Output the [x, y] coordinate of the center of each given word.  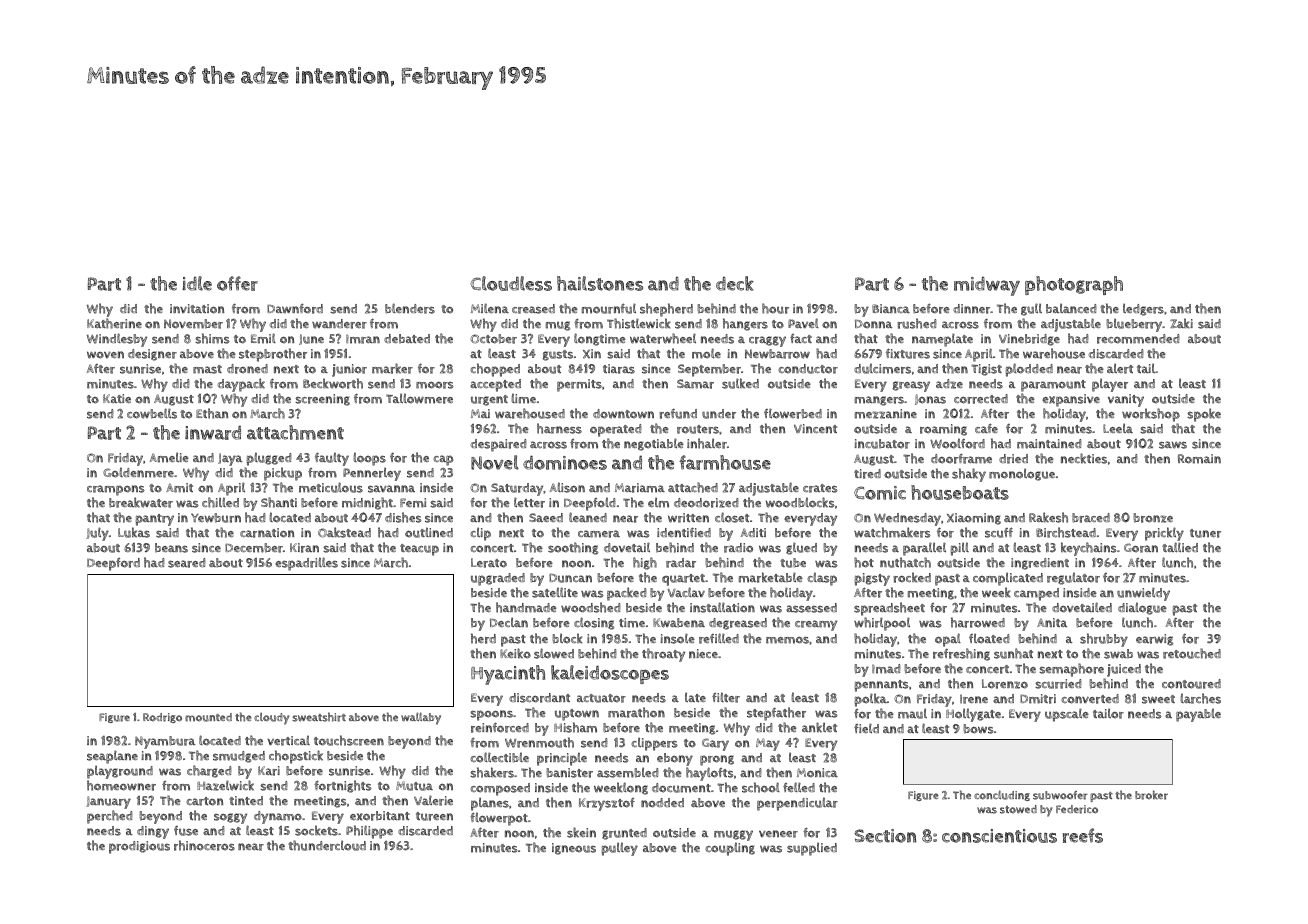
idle [197, 283]
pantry [155, 520]
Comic [880, 493]
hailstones [600, 283]
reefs [1083, 835]
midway [987, 286]
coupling [730, 849]
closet [732, 517]
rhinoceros [204, 845]
